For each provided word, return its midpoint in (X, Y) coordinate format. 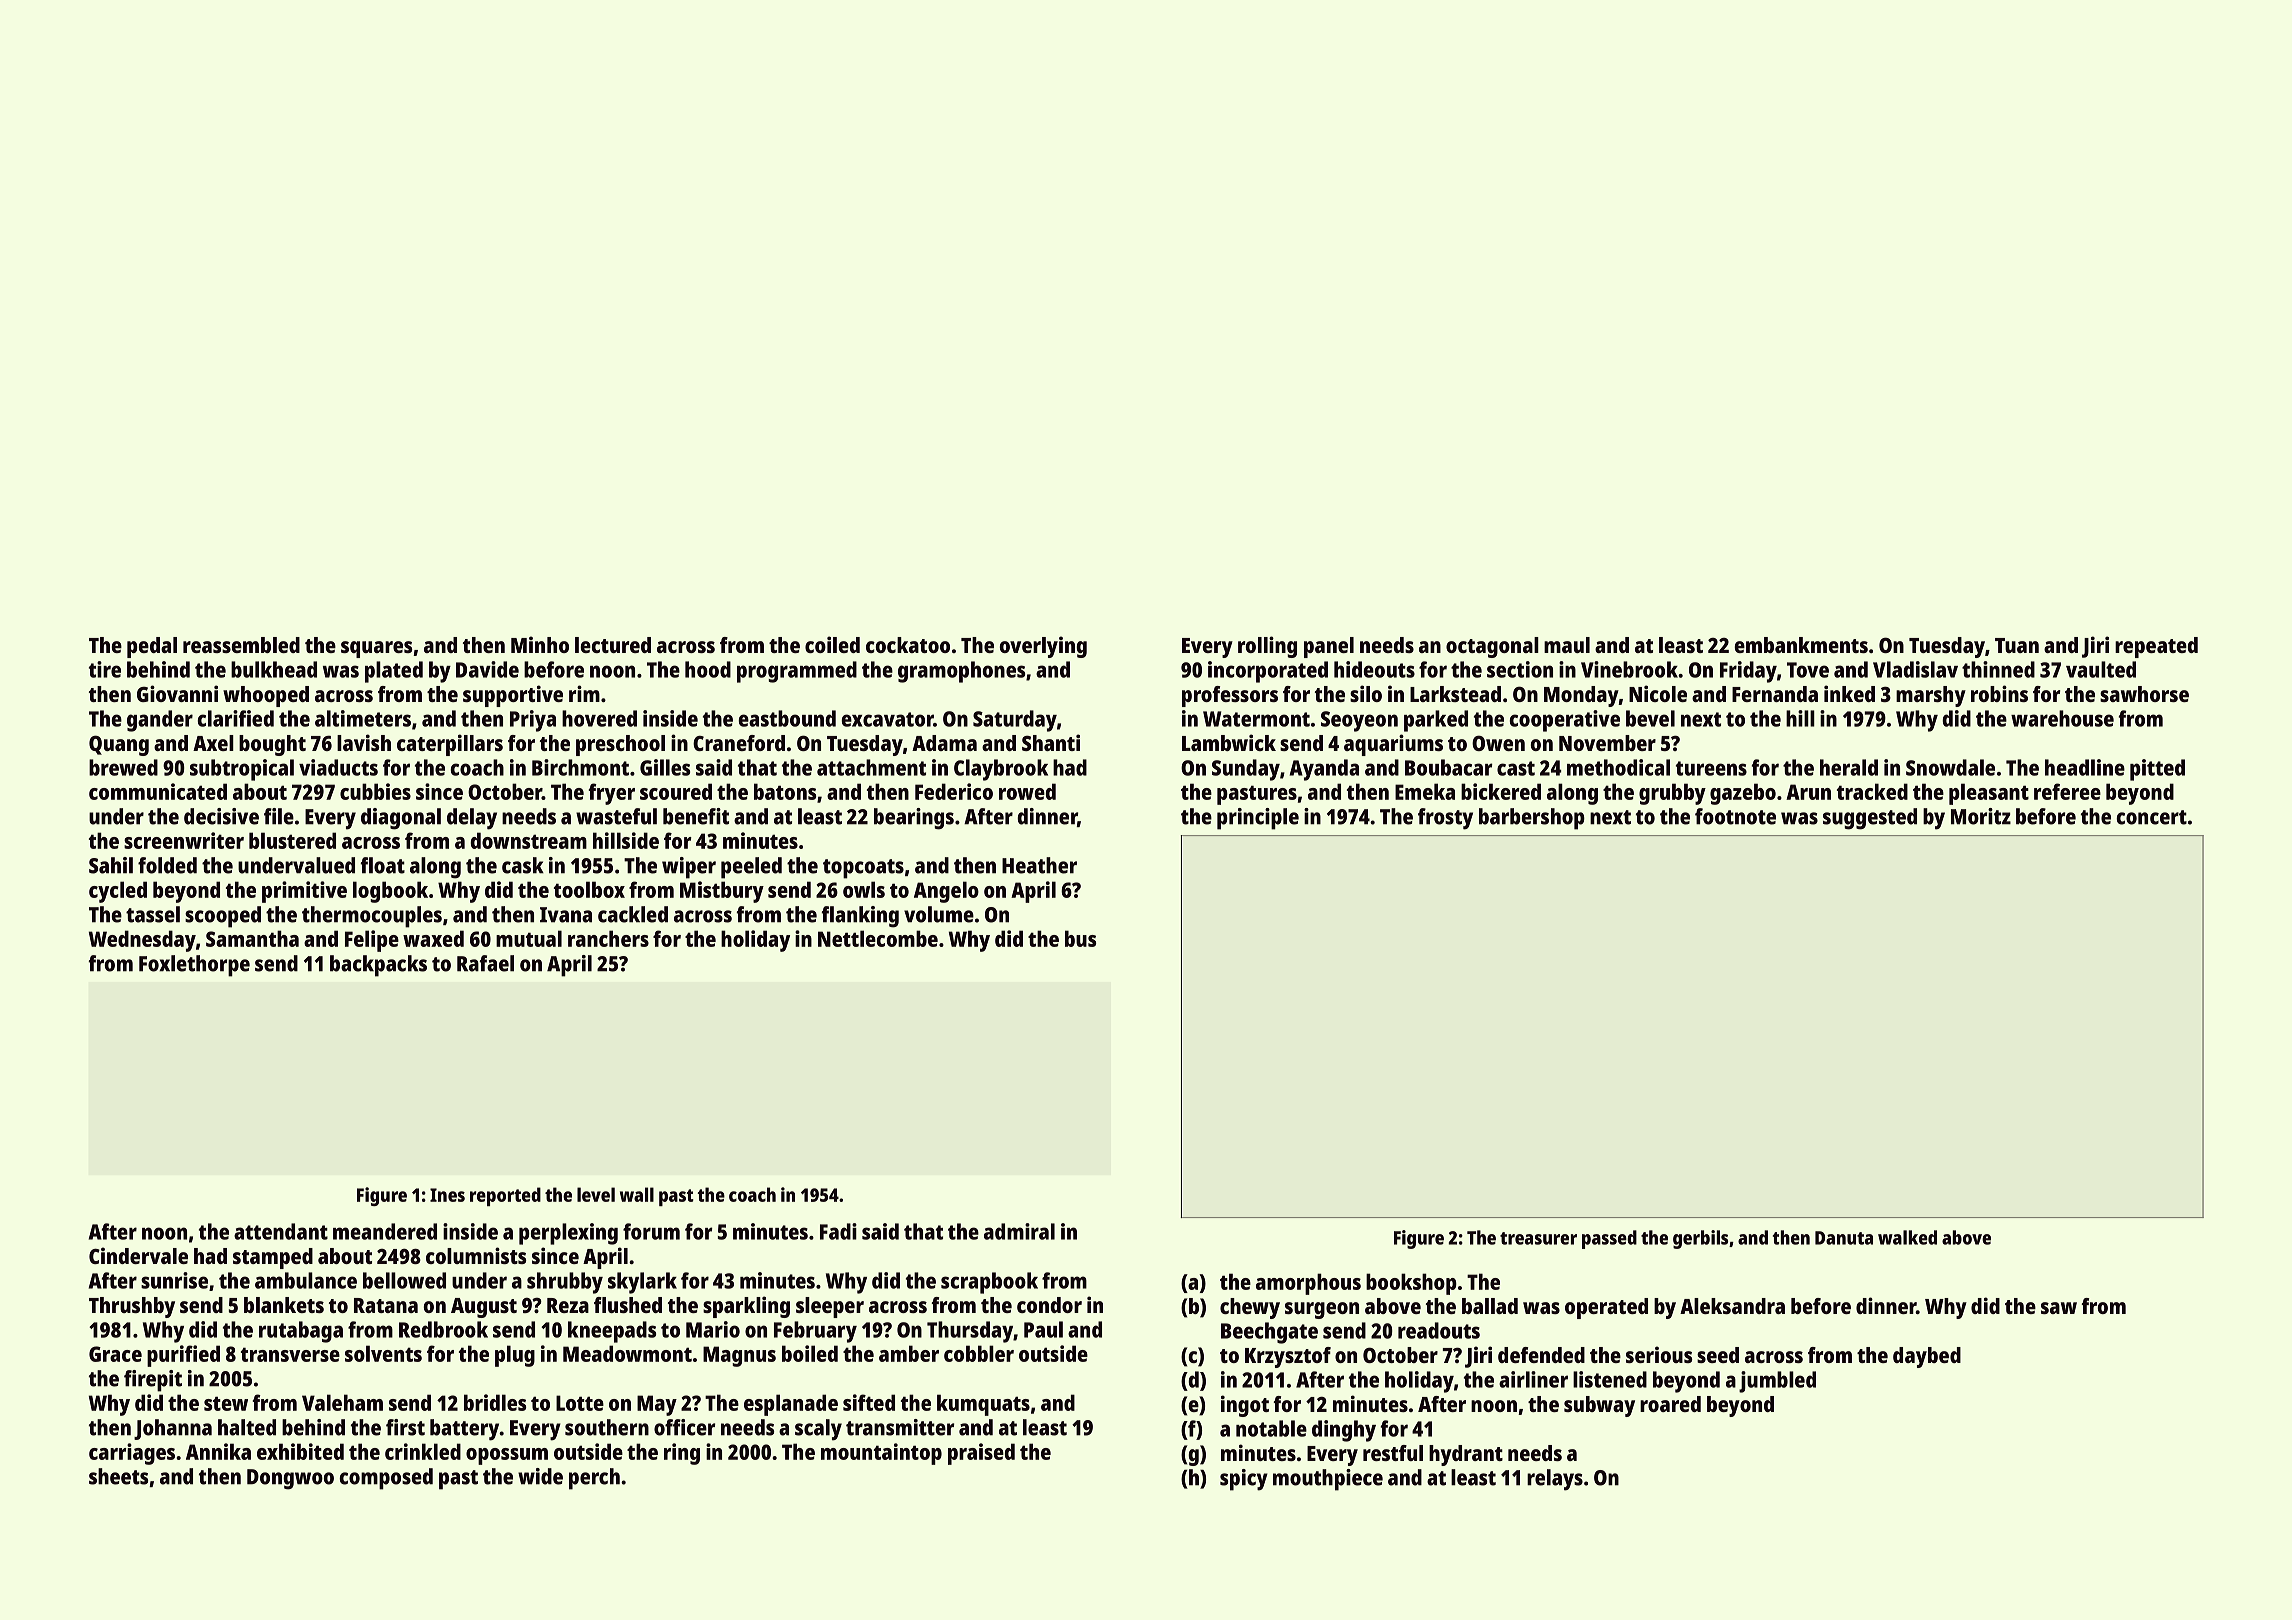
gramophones (961, 672)
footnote (1735, 816)
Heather (1039, 865)
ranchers (608, 938)
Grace (115, 1354)
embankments (1801, 645)
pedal (152, 647)
